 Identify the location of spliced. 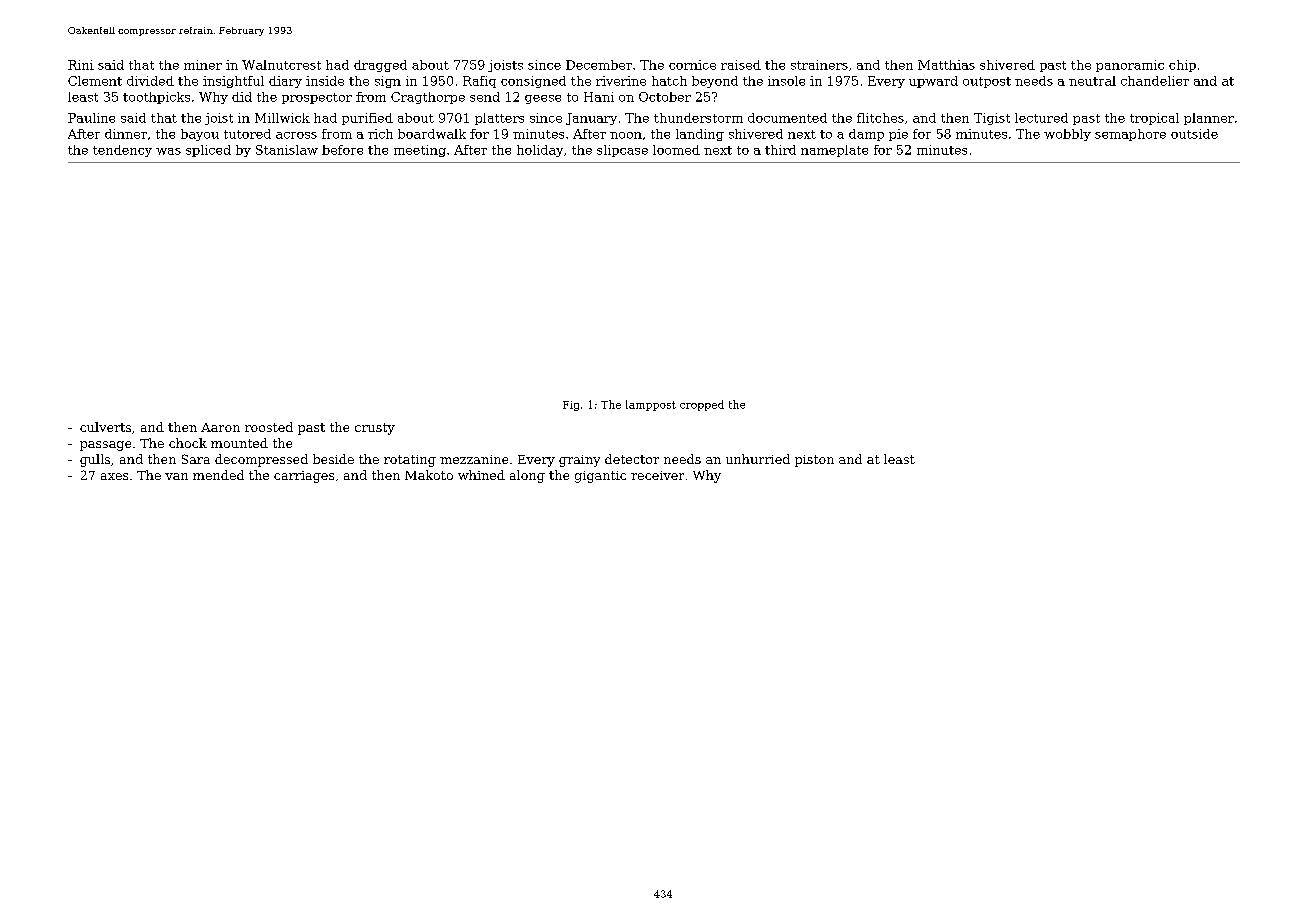
(208, 151).
